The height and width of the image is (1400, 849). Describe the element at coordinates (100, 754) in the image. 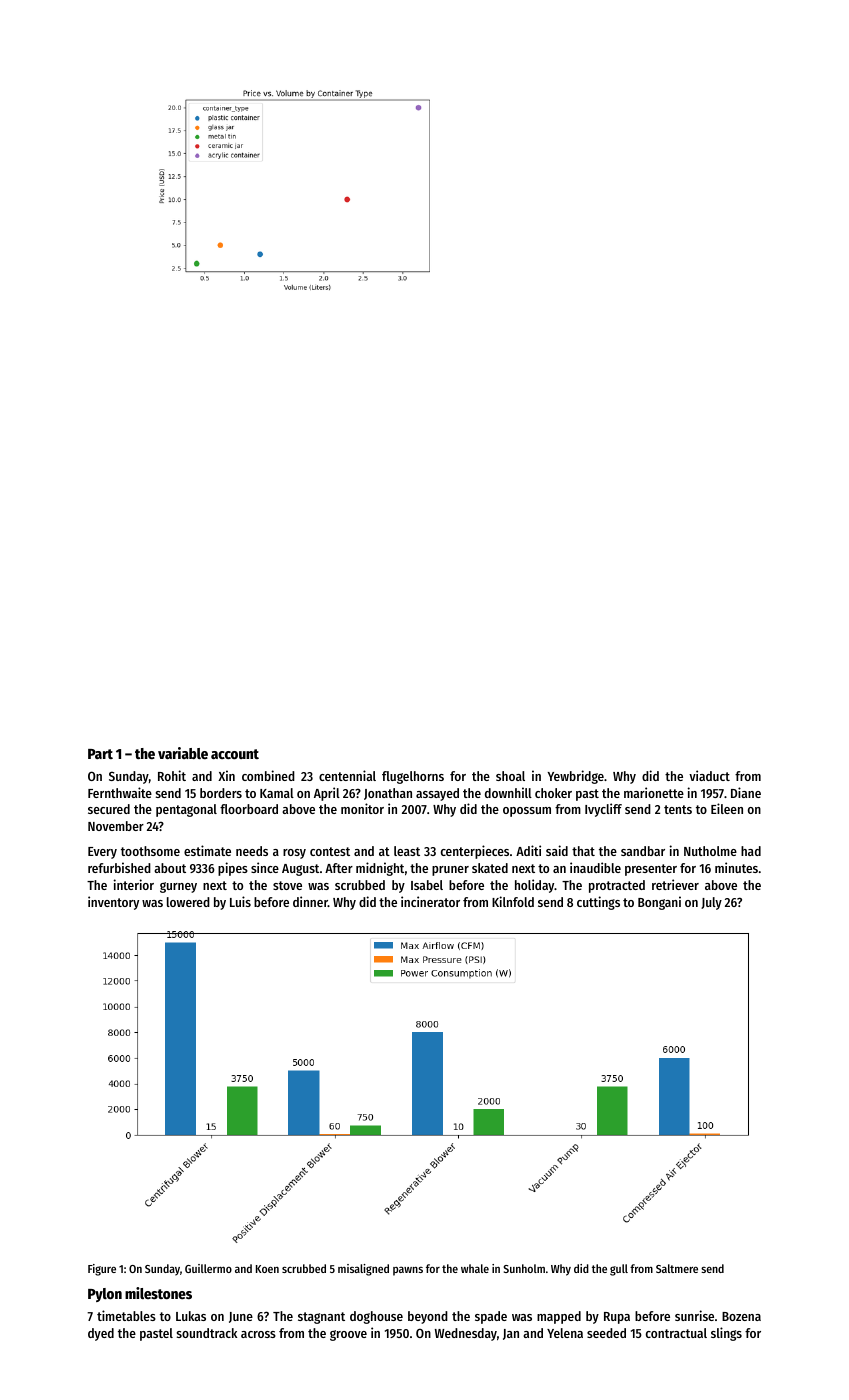

I see `Part` at that location.
